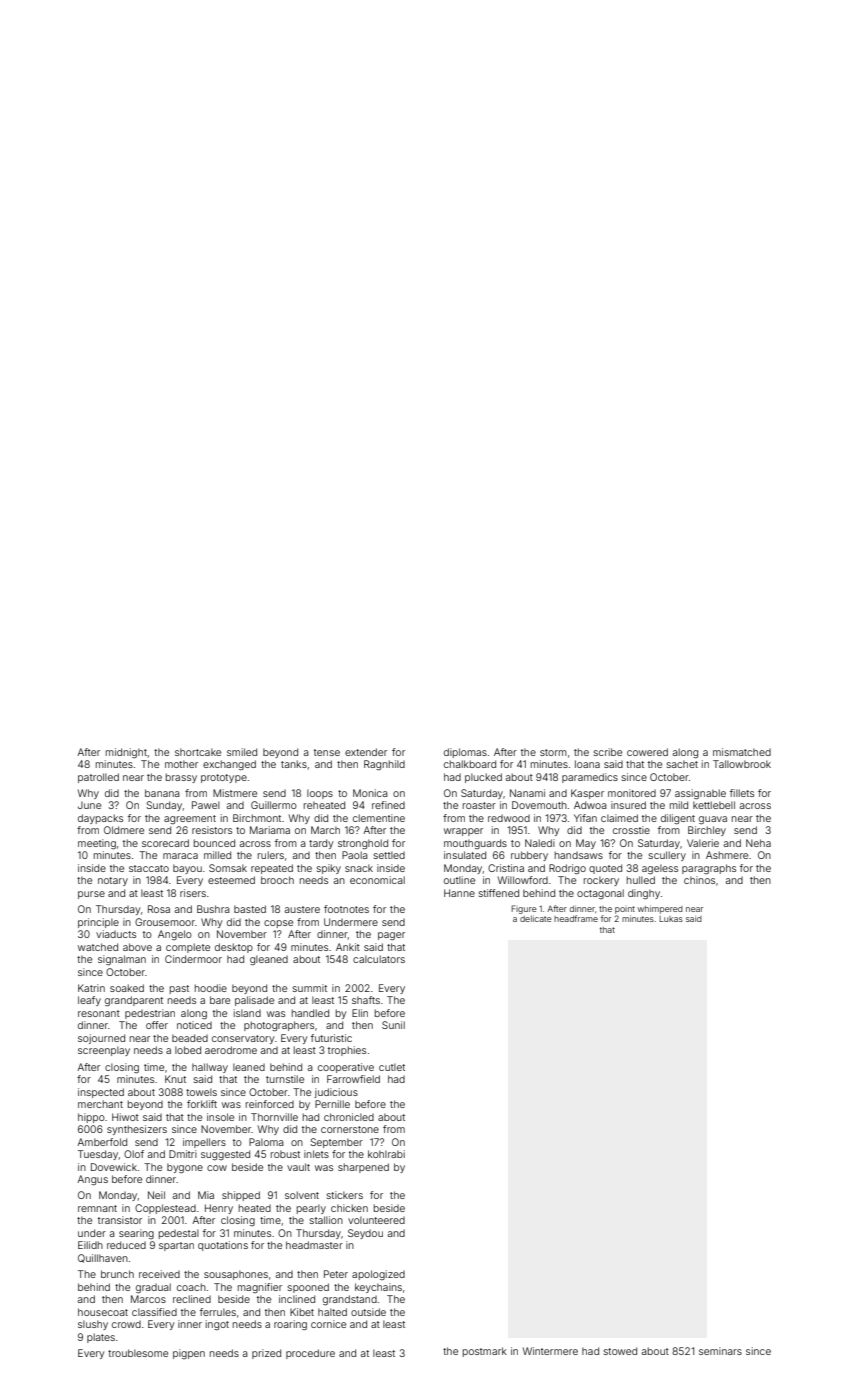 The height and width of the image is (1400, 849). What do you see at coordinates (193, 959) in the image?
I see `Cindermoor` at bounding box center [193, 959].
